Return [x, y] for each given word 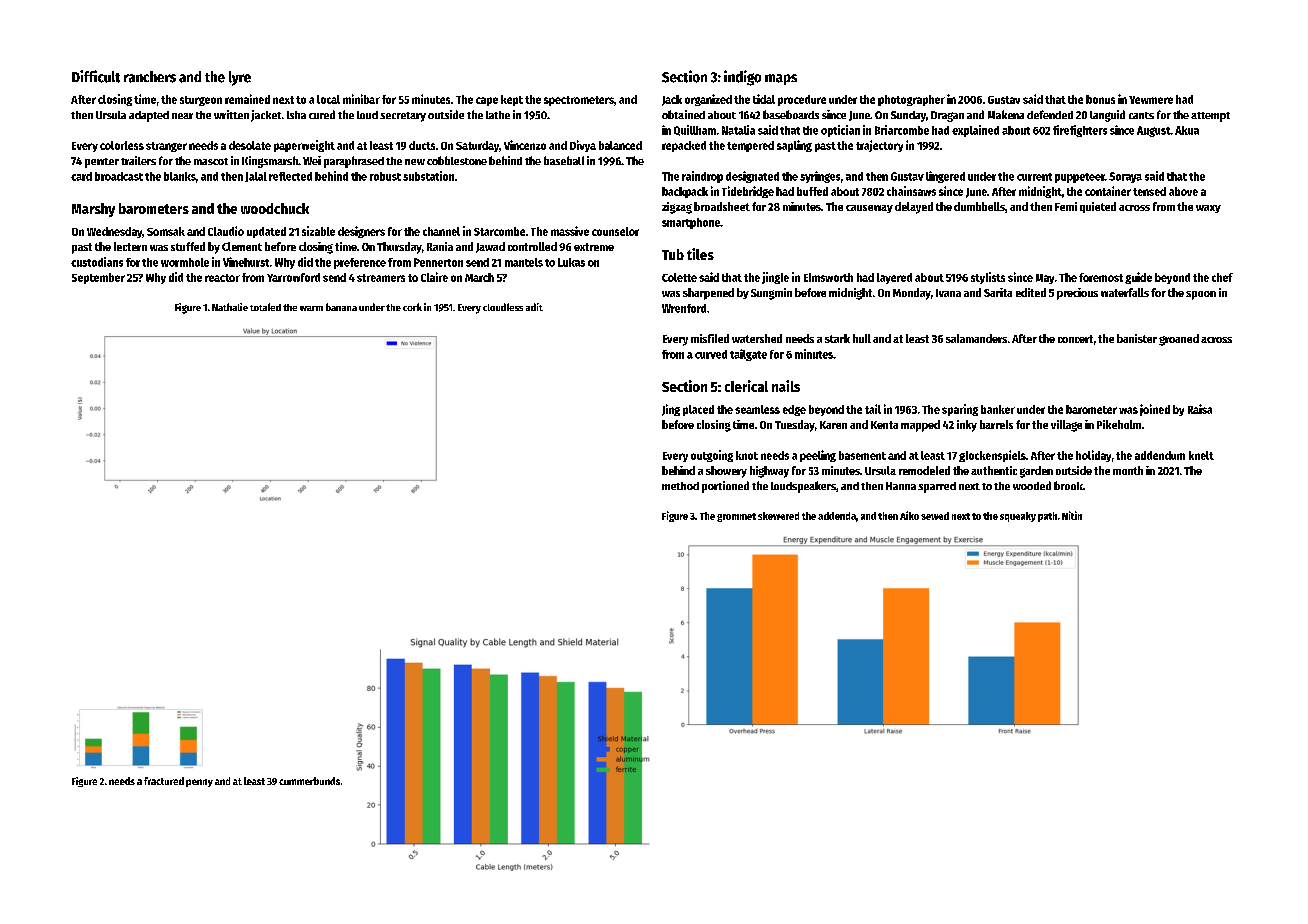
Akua [1187, 130]
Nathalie [230, 307]
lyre [240, 78]
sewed [935, 516]
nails [786, 386]
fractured [164, 781]
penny [199, 783]
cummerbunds [309, 781]
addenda [837, 516]
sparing [960, 410]
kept [512, 100]
